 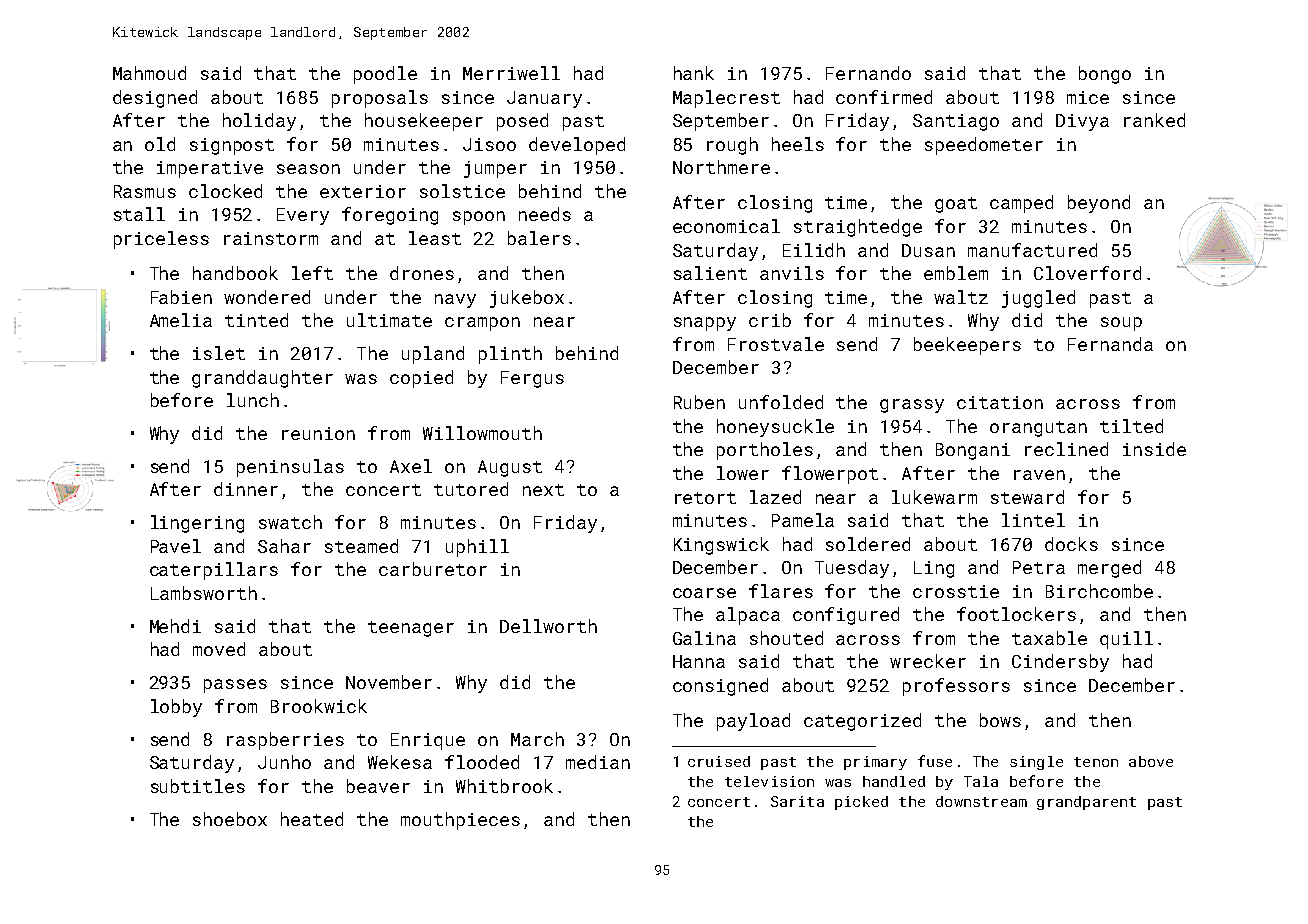 I want to click on Cloverford, so click(x=1087, y=273).
